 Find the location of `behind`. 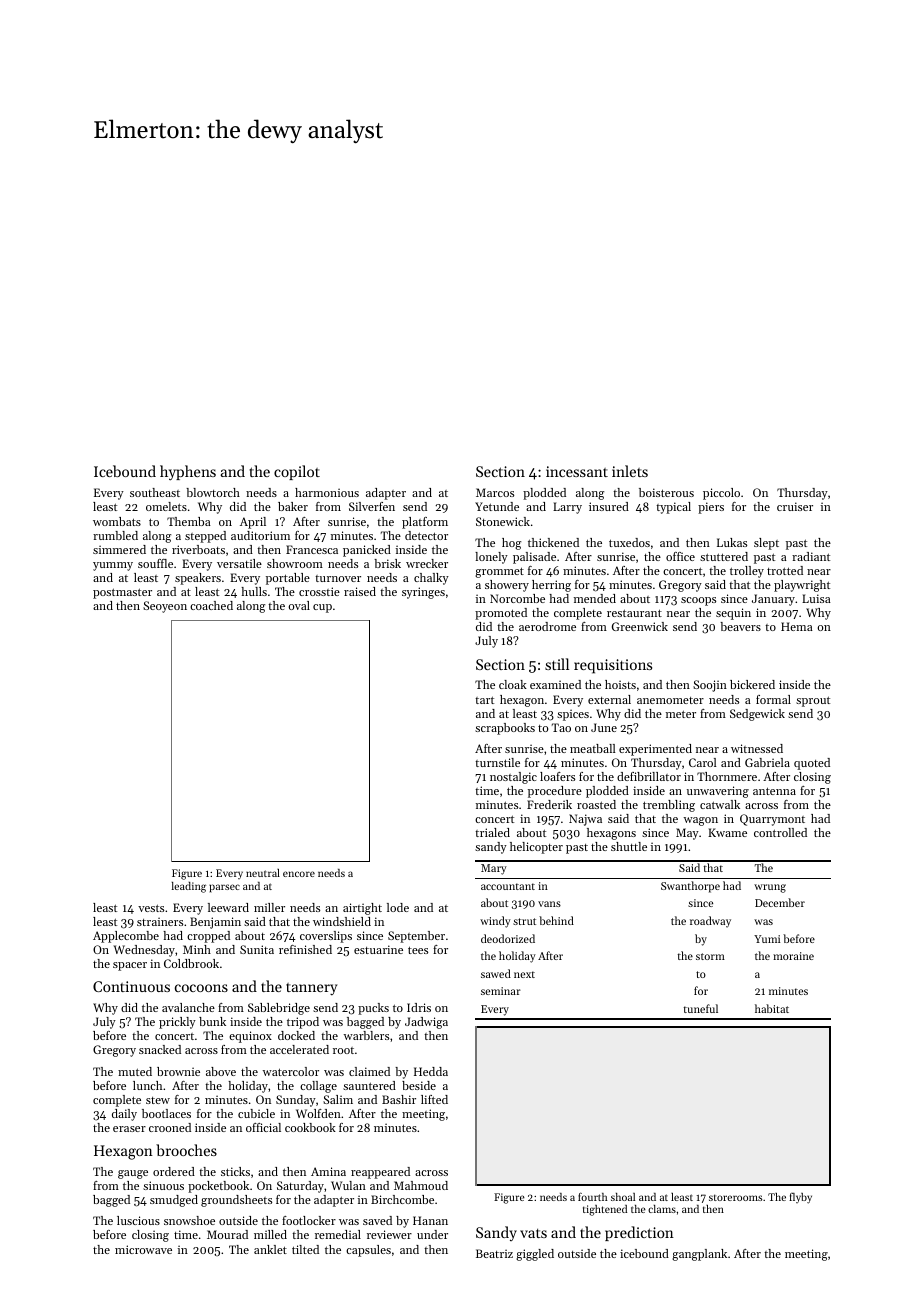

behind is located at coordinates (556, 920).
